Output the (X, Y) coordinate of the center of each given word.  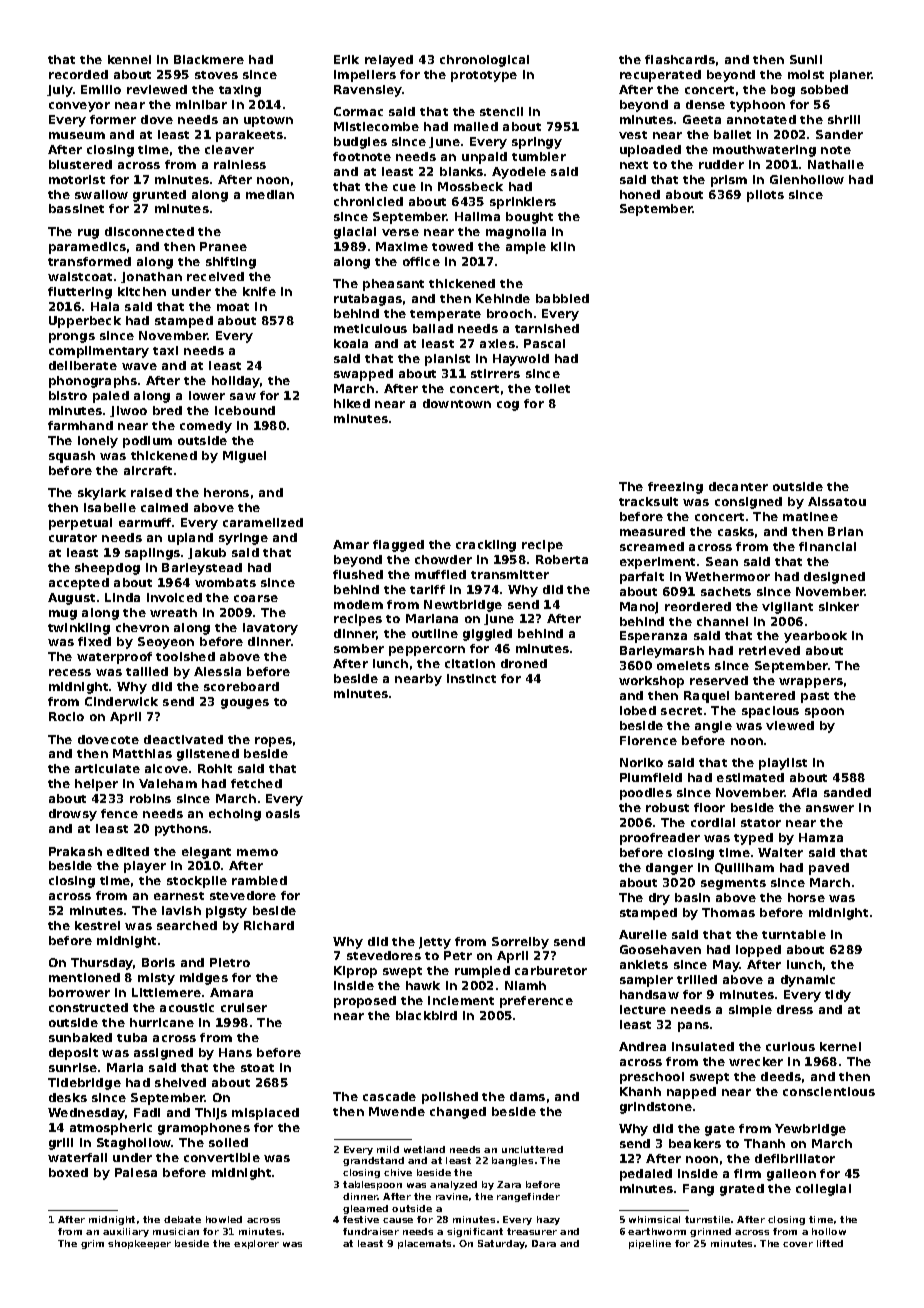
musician (176, 1231)
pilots (765, 196)
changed (458, 1113)
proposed (365, 1002)
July (60, 91)
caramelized (263, 522)
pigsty (226, 912)
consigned (748, 503)
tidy (838, 996)
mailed (476, 126)
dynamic (808, 981)
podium (147, 442)
